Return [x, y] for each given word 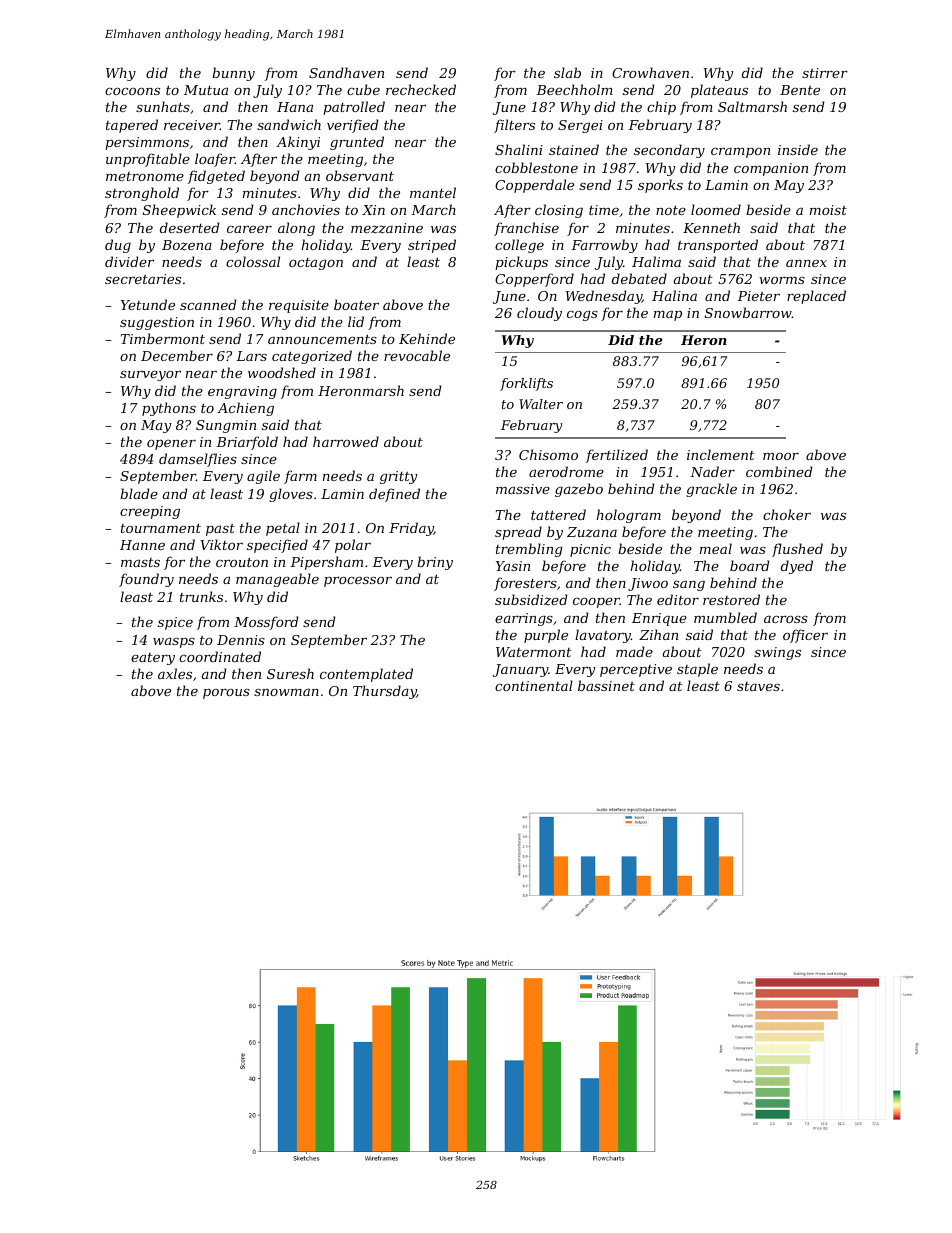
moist [828, 210]
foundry [146, 580]
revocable [417, 355]
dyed [797, 567]
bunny [233, 74]
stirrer [825, 73]
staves [758, 686]
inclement [721, 454]
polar [353, 546]
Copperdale [534, 186]
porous [226, 694]
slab [567, 72]
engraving [242, 392]
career [249, 229]
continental [534, 685]
